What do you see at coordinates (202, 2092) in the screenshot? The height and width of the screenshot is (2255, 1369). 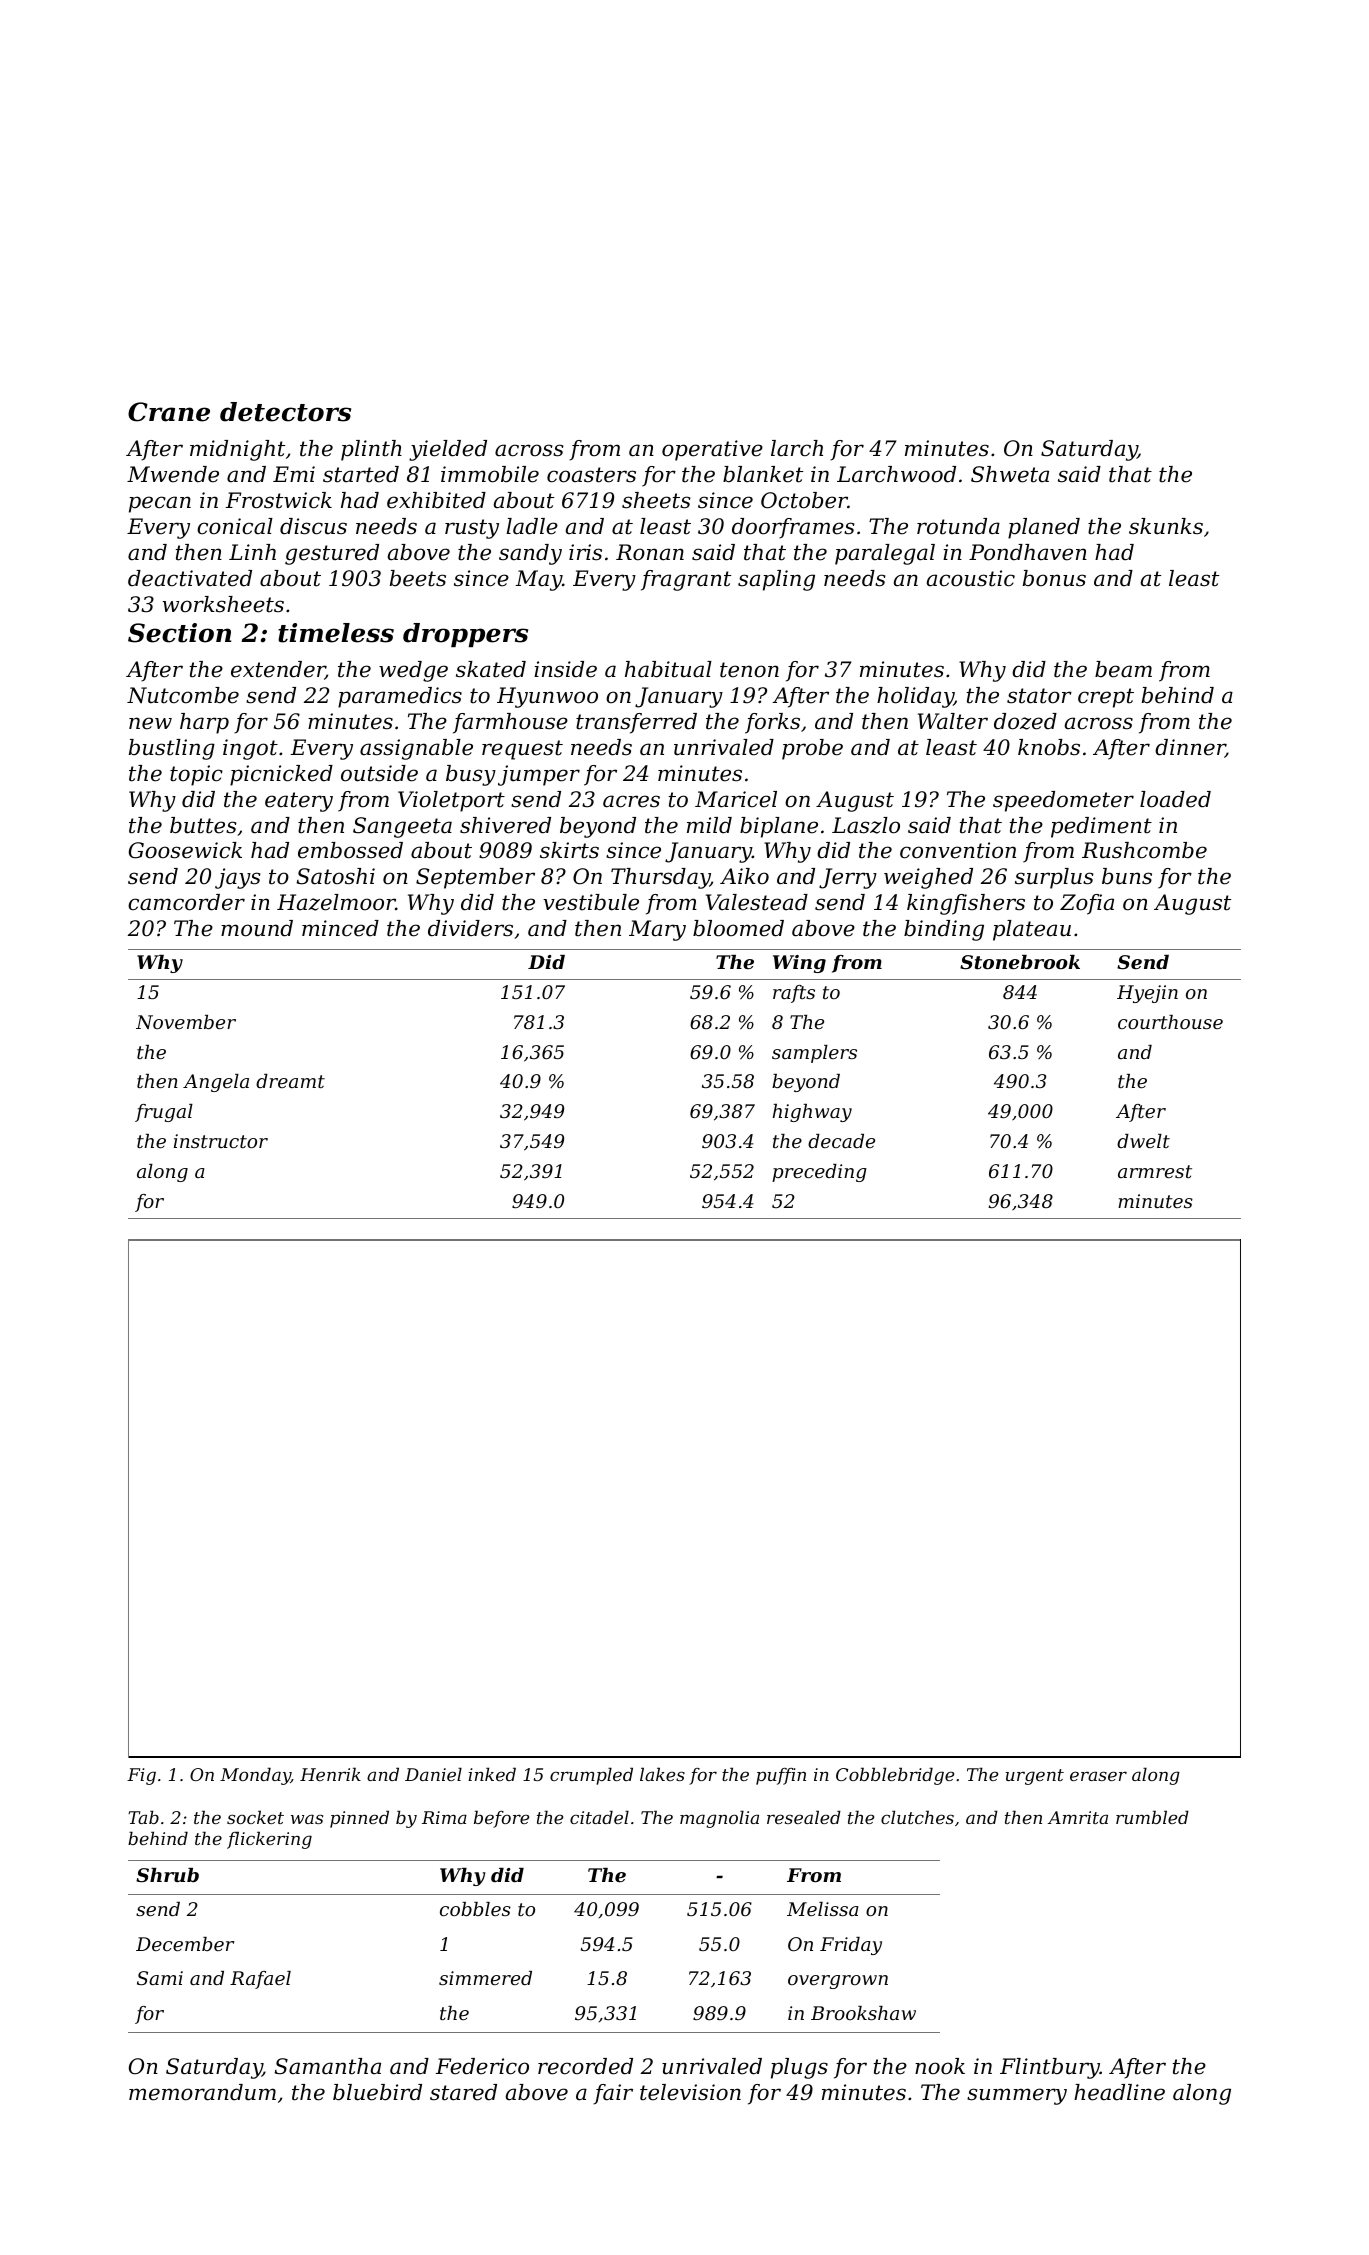 I see `memorandum` at bounding box center [202, 2092].
